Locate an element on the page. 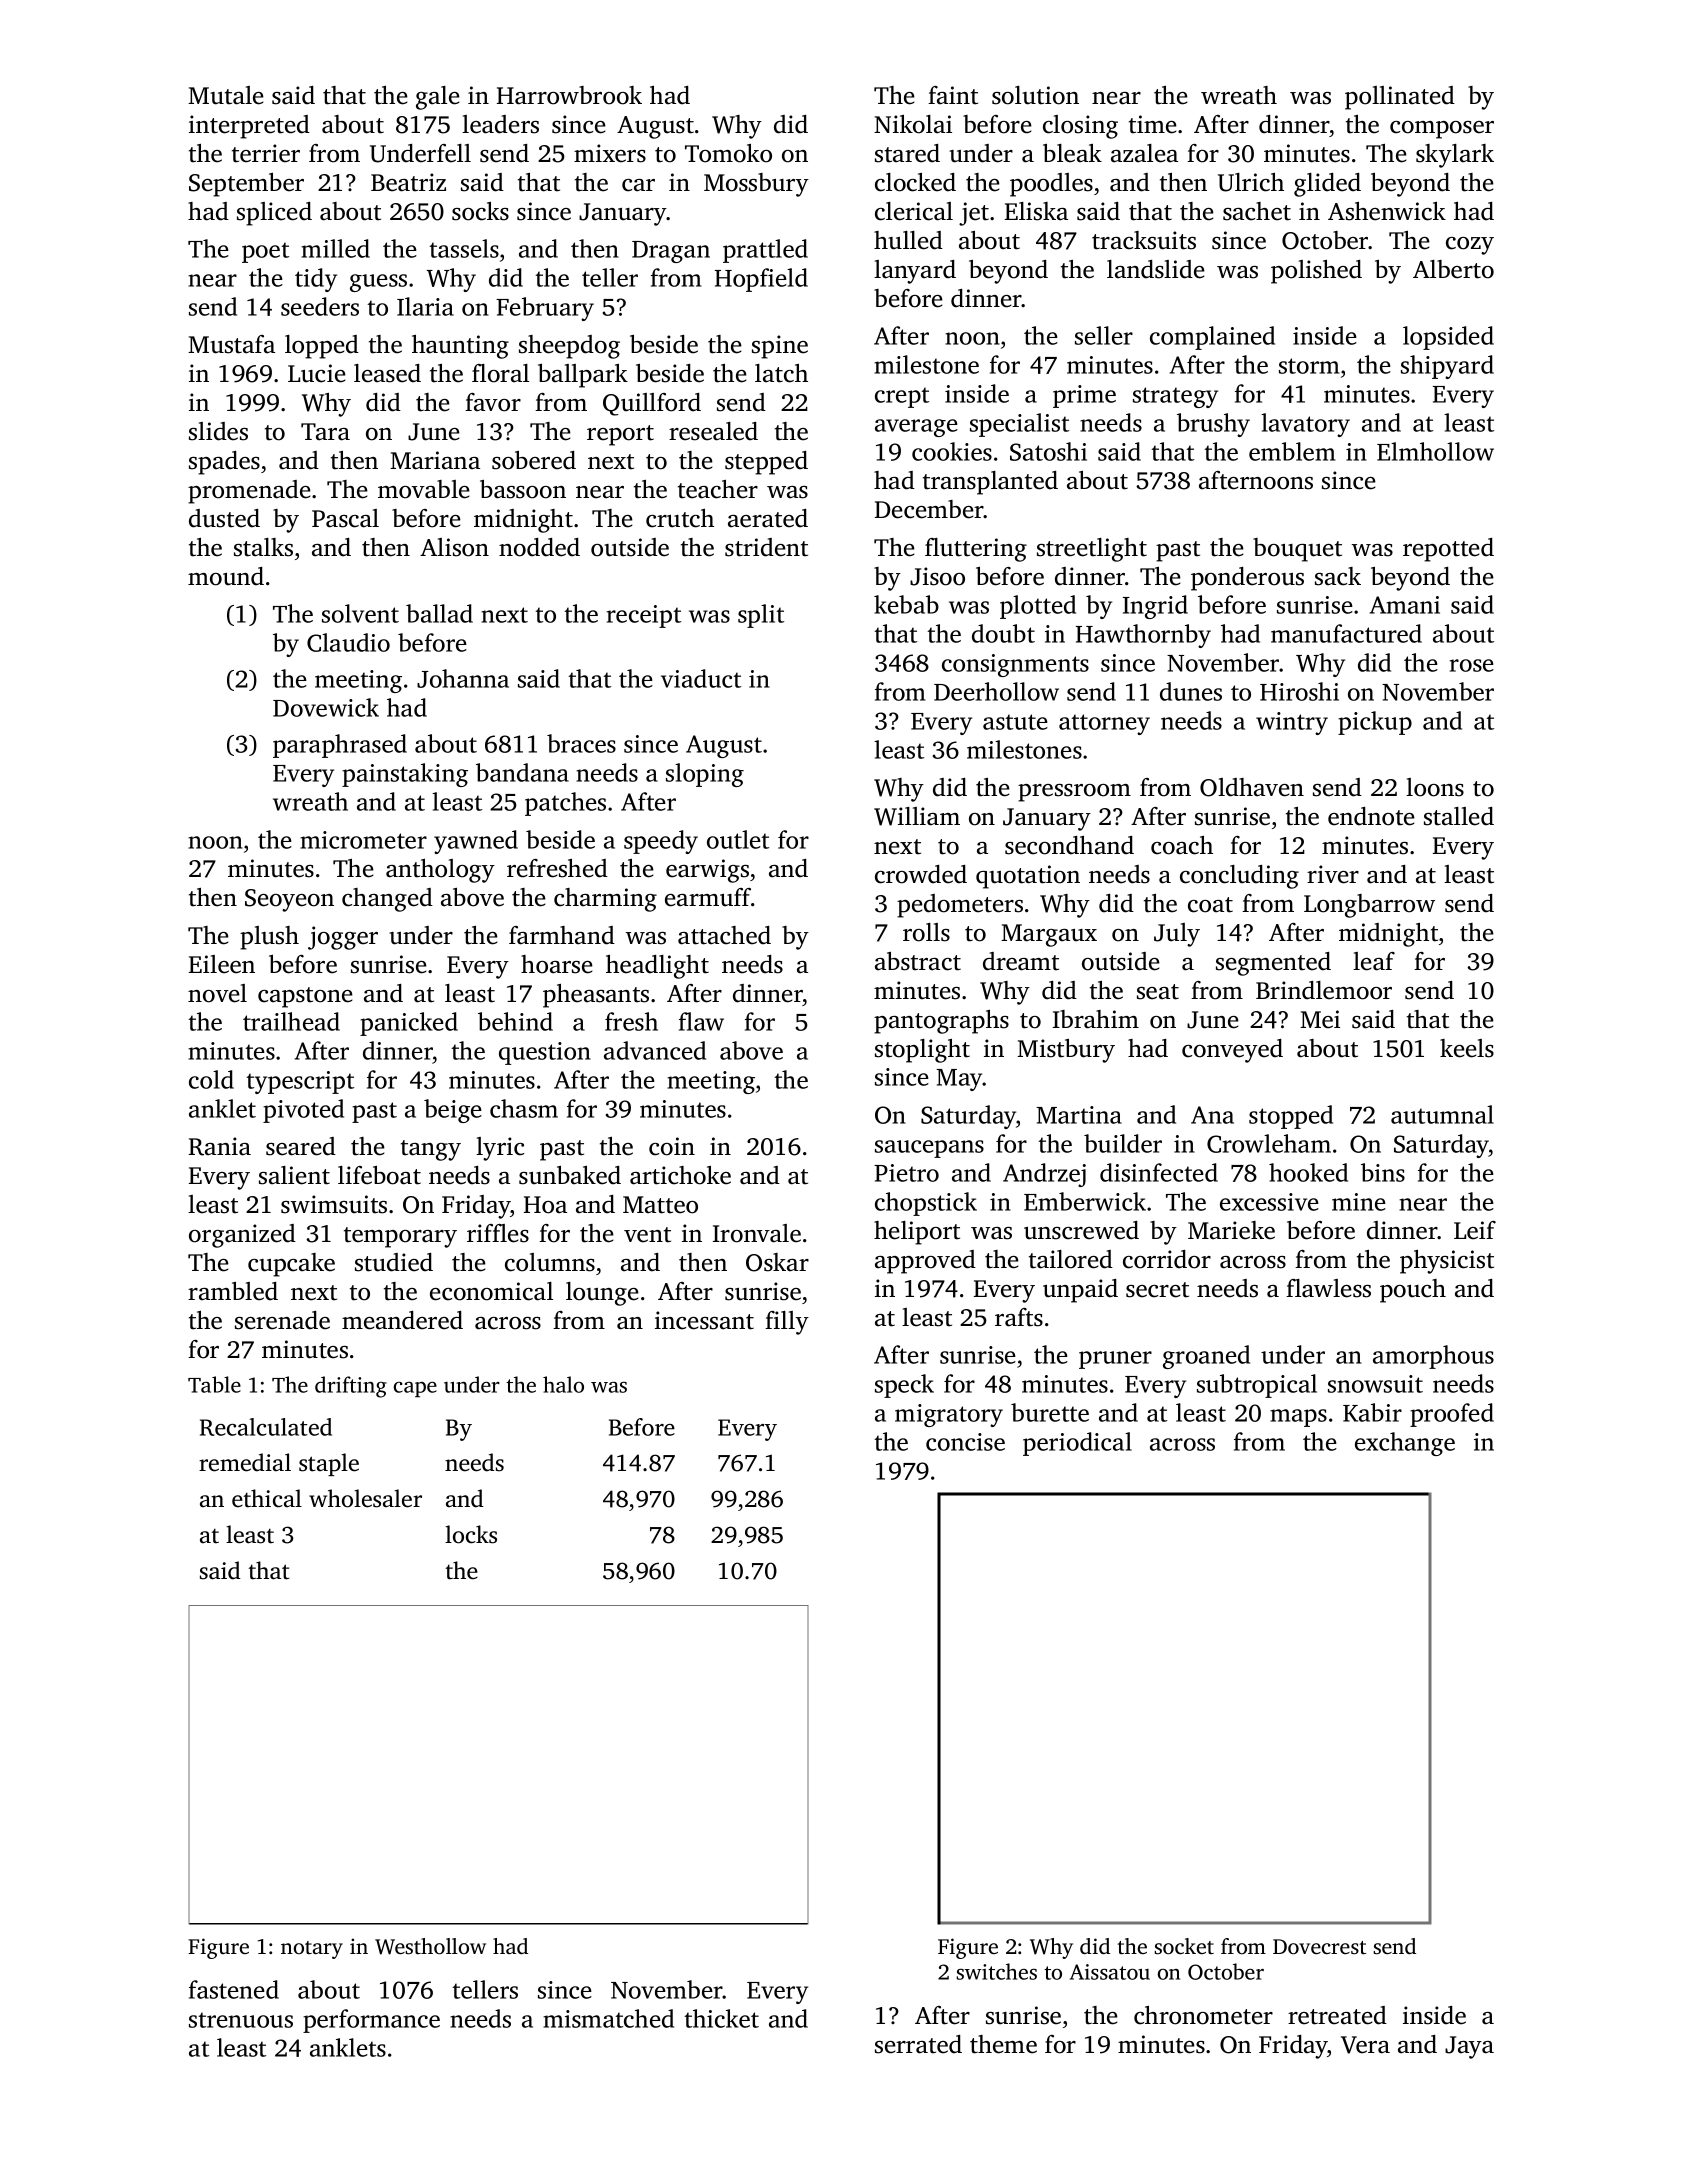 This document has width=1683, height=2178. Johanna is located at coordinates (463, 678).
